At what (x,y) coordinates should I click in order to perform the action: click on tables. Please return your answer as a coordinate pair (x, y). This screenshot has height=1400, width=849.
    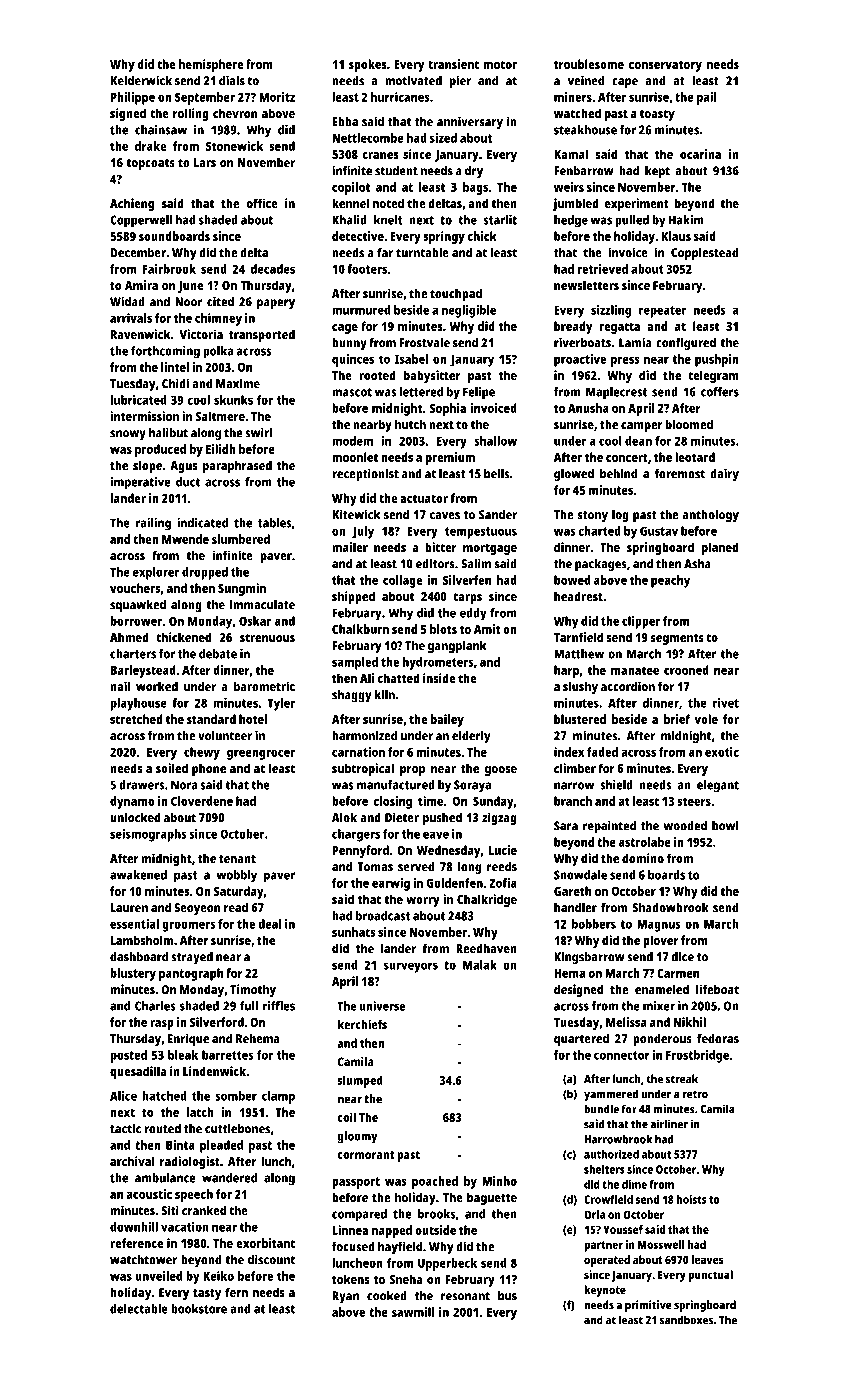
    Looking at the image, I should click on (275, 523).
